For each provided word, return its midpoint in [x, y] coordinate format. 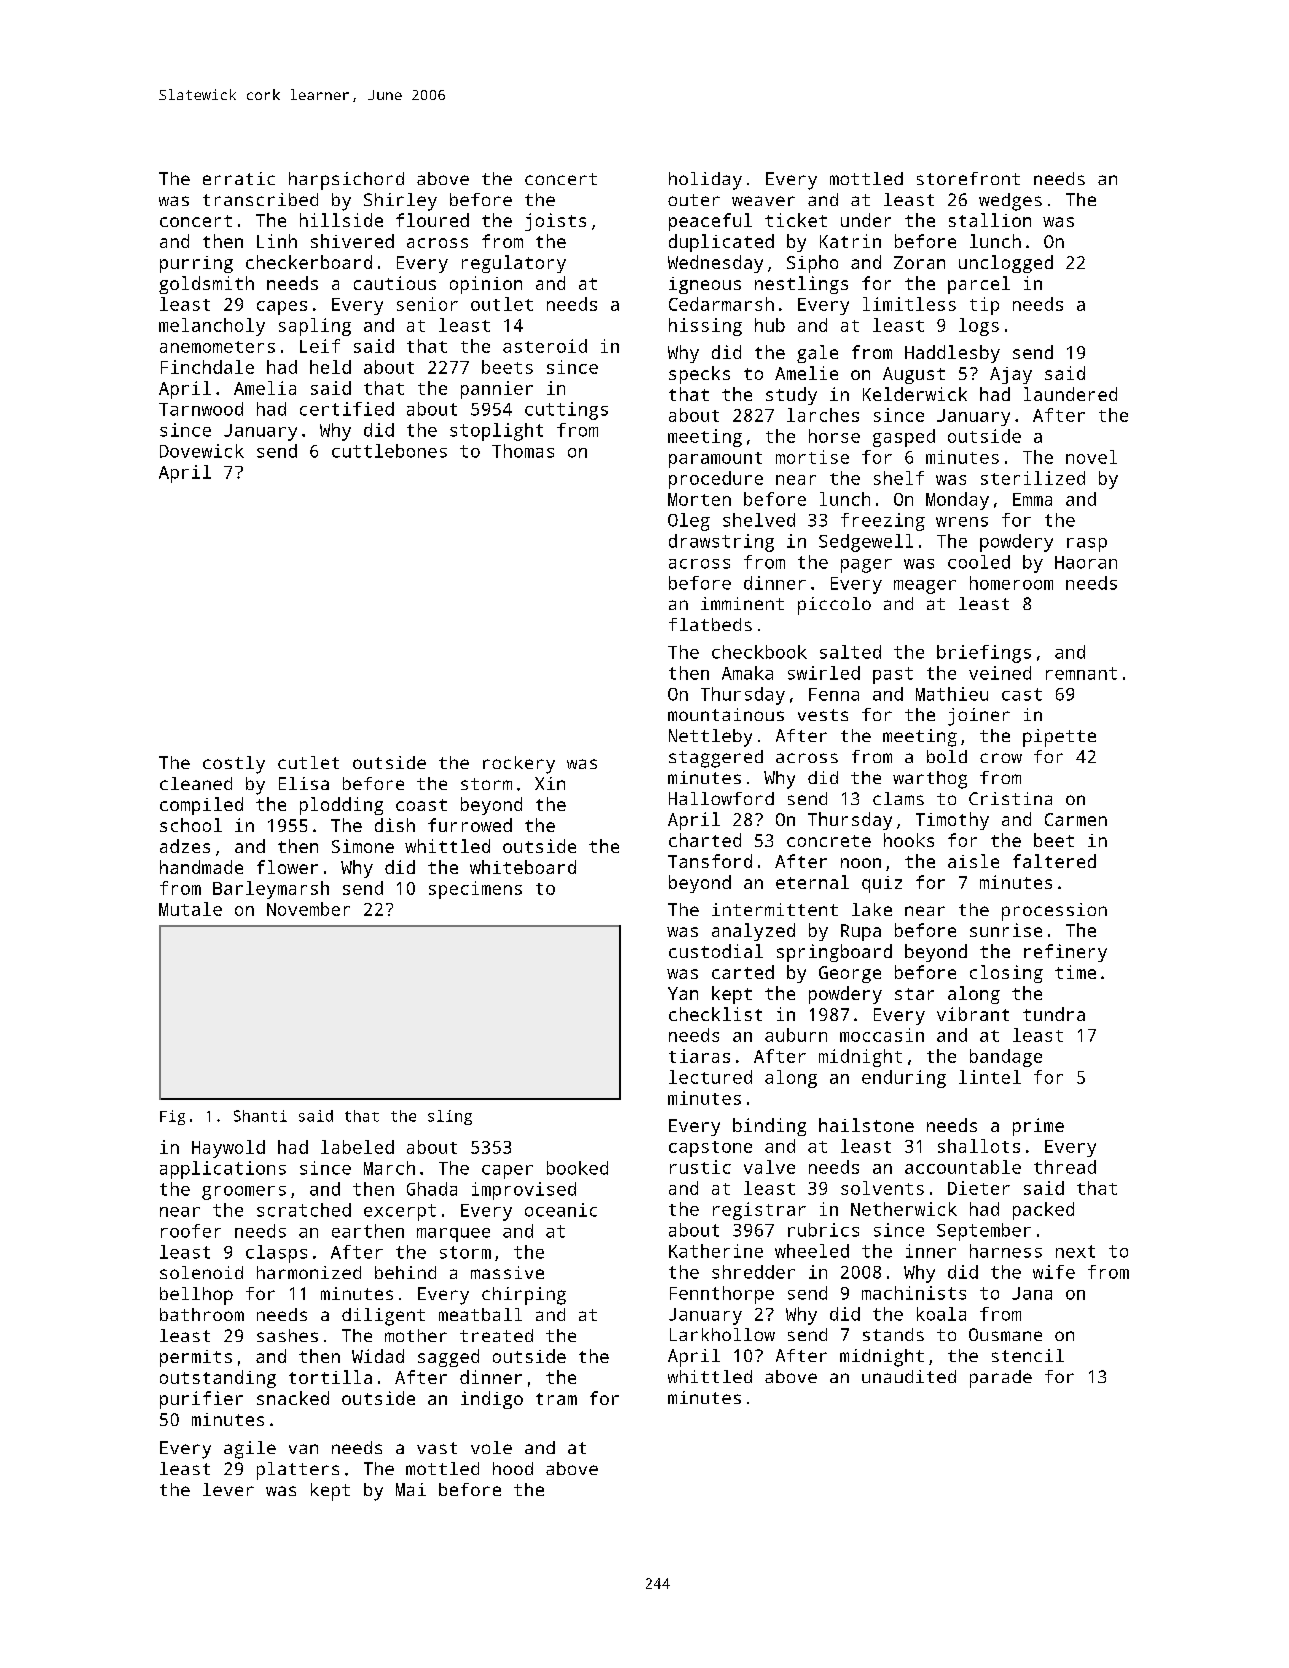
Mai [411, 1489]
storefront [968, 178]
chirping [524, 1296]
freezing [883, 522]
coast [421, 805]
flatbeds [710, 624]
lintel [990, 1077]
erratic [239, 178]
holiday [705, 181]
